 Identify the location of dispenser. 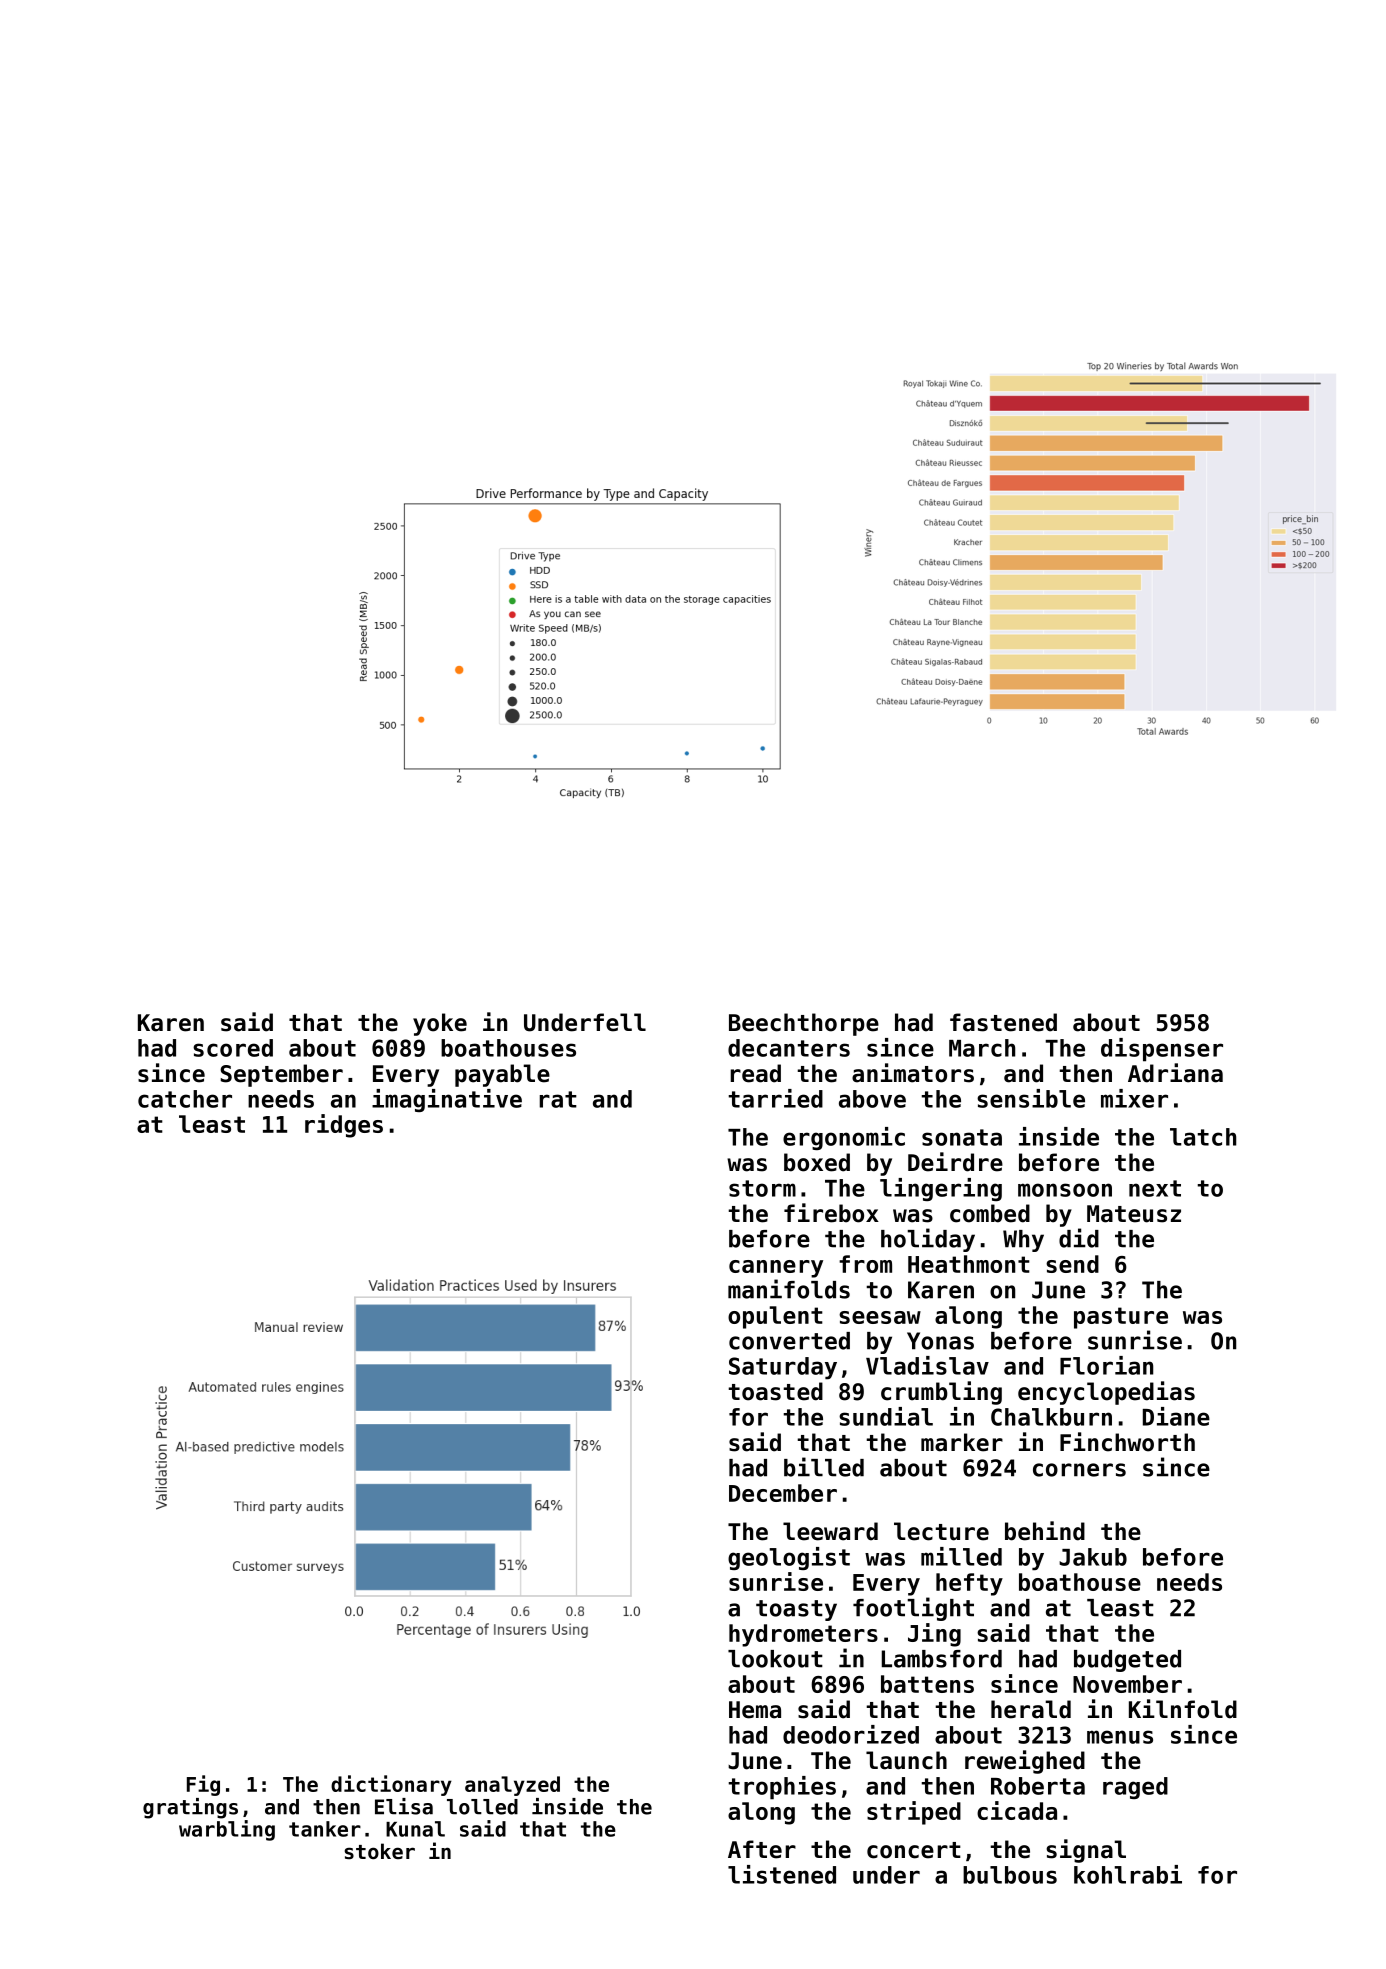
(1162, 1050).
